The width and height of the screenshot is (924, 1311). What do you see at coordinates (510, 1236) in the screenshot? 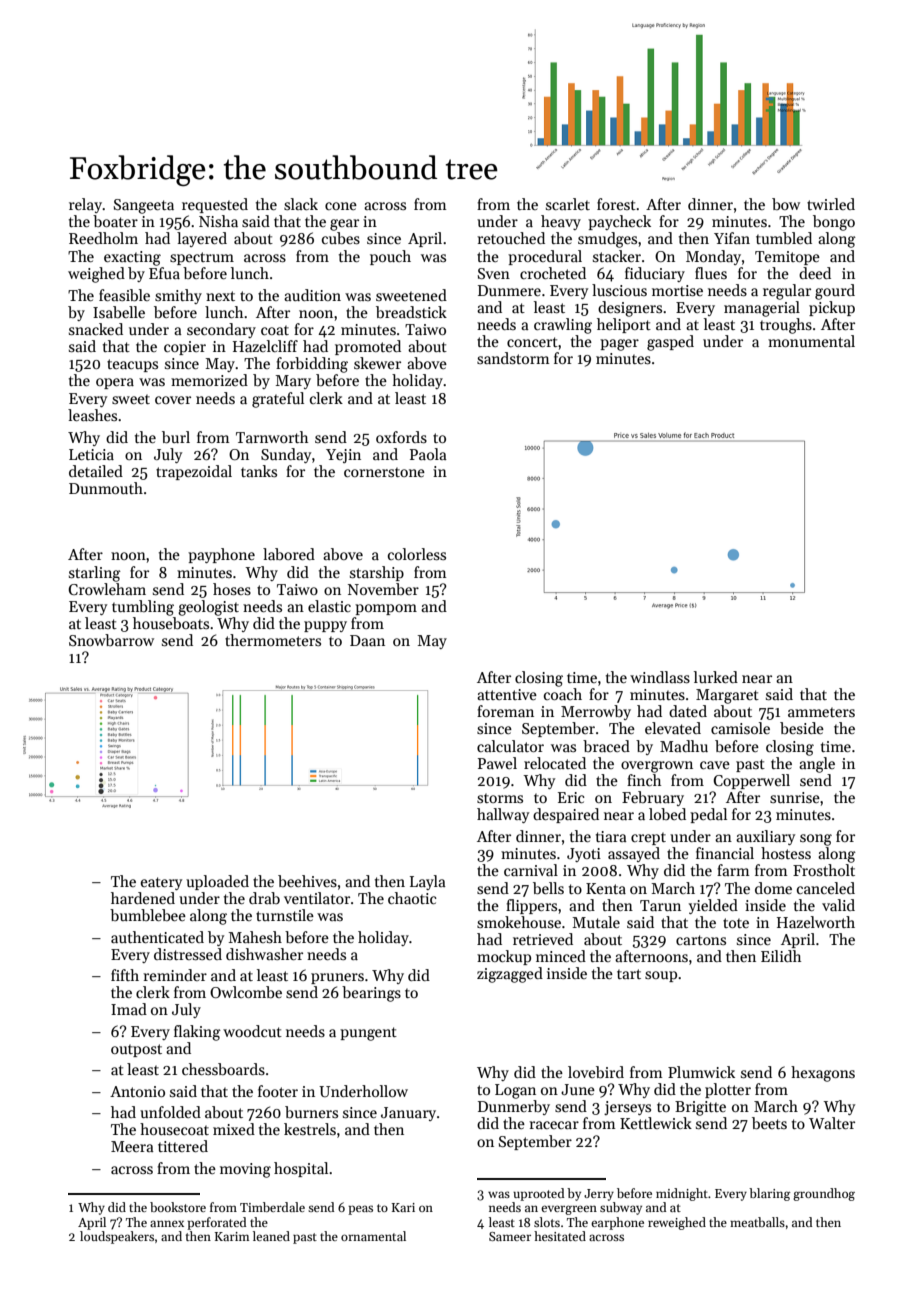
I see `Sameer` at bounding box center [510, 1236].
